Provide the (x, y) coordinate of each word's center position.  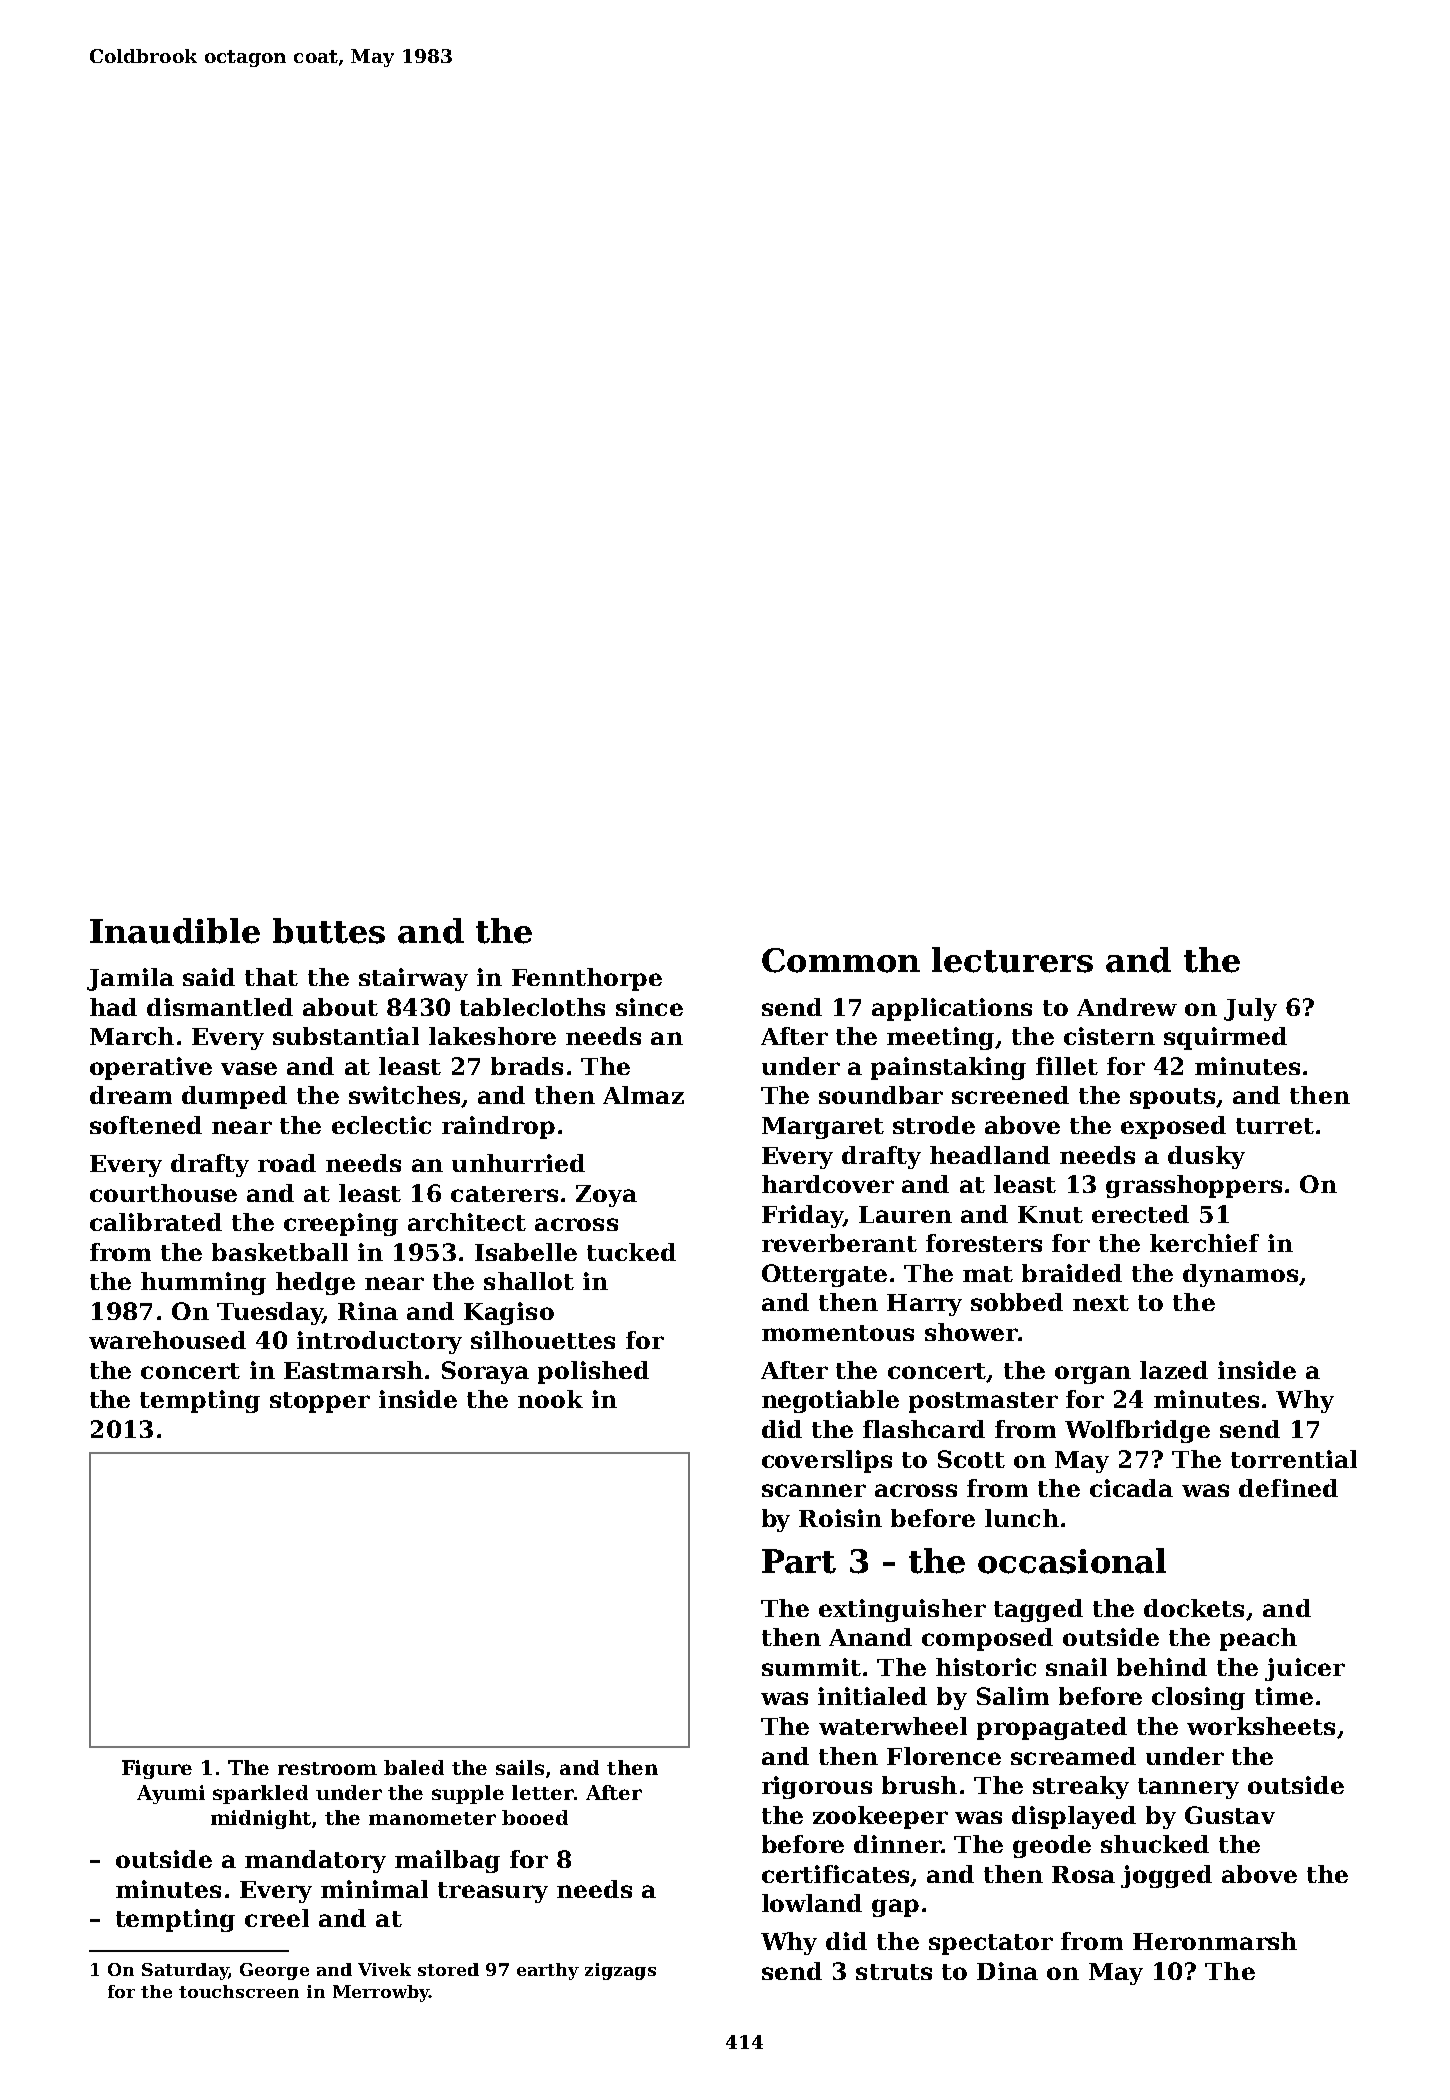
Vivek (384, 1969)
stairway (413, 979)
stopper (320, 1402)
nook (550, 1399)
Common (841, 960)
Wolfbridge (1137, 1431)
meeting (940, 1038)
